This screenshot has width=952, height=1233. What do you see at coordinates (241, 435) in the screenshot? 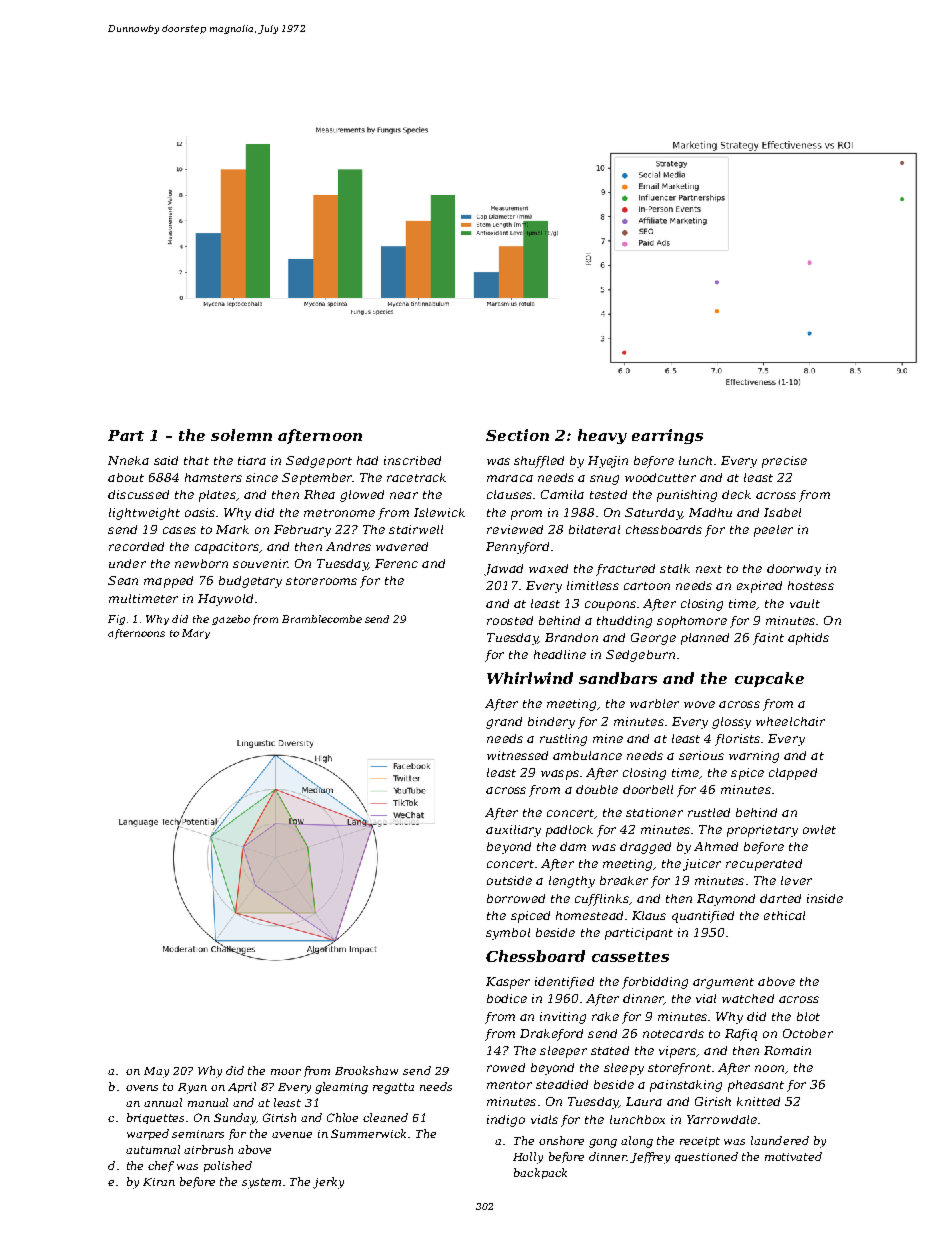
I see `solemn` at bounding box center [241, 435].
